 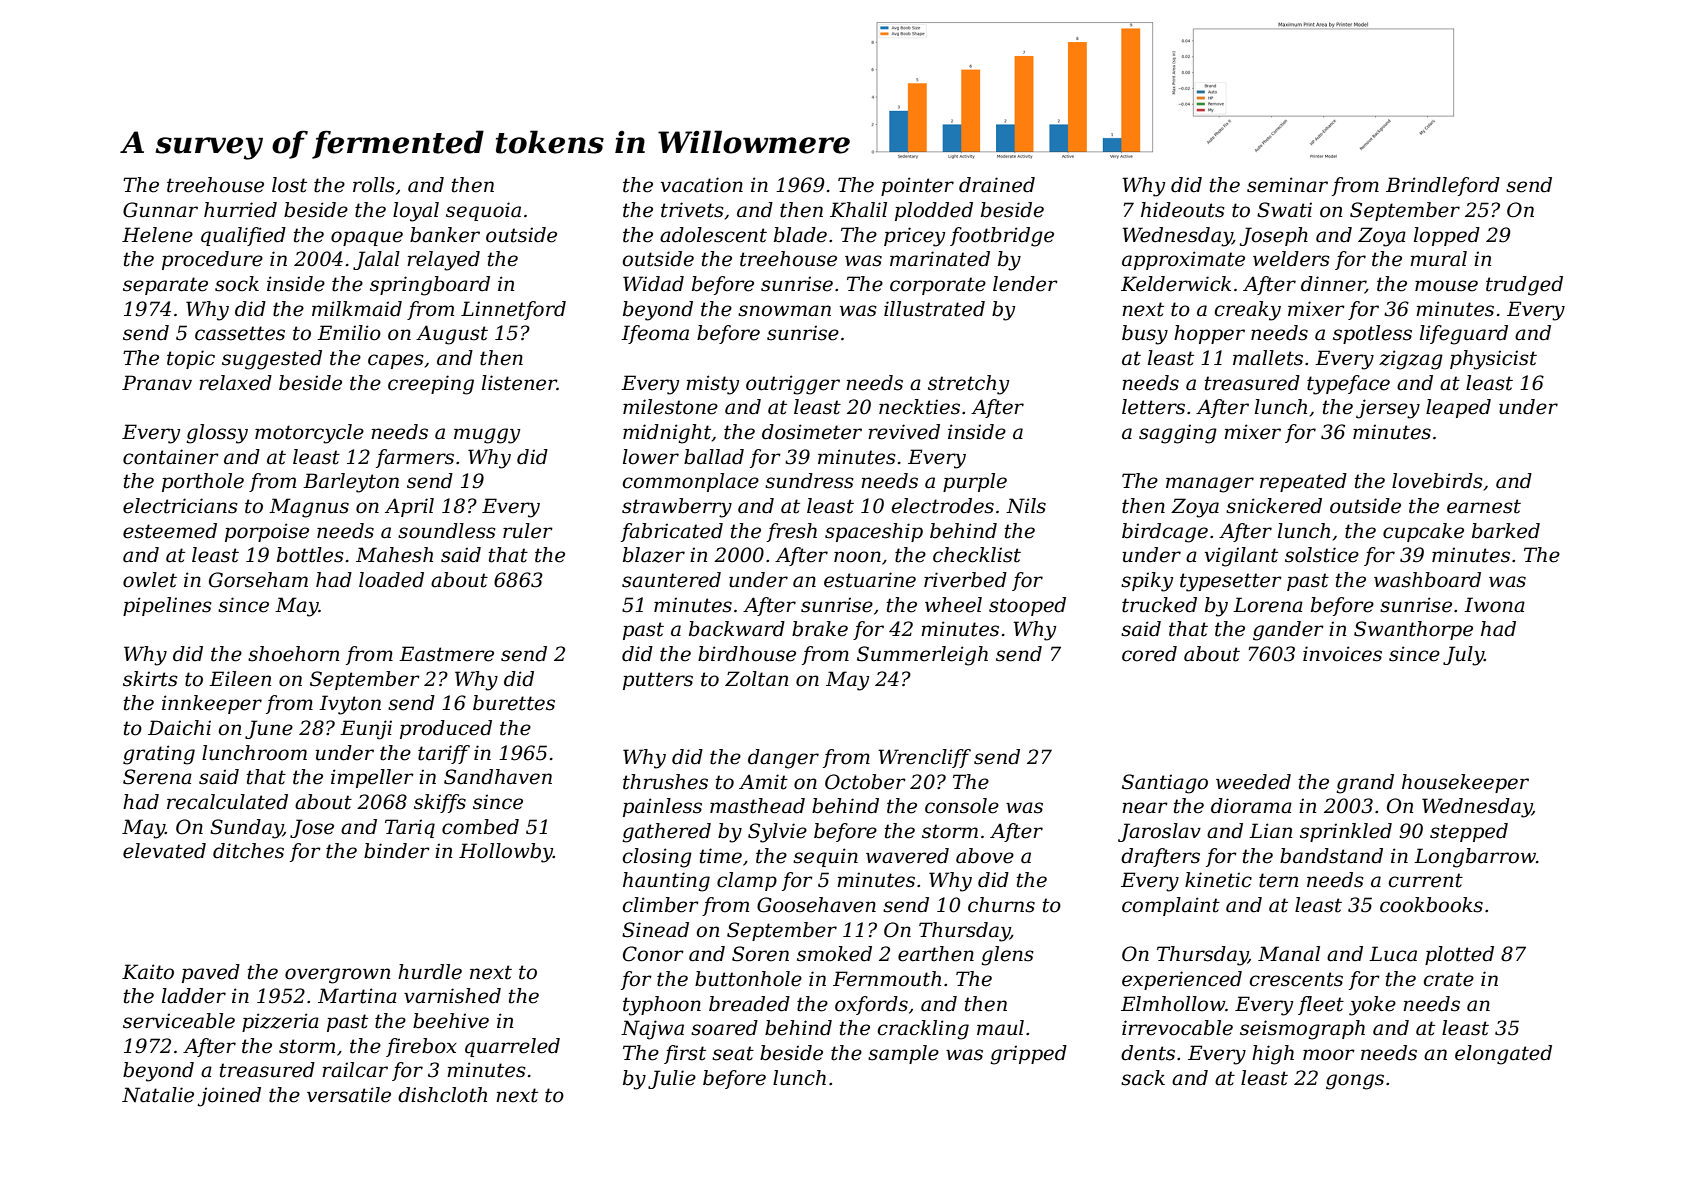 I want to click on vacation, so click(x=702, y=185).
